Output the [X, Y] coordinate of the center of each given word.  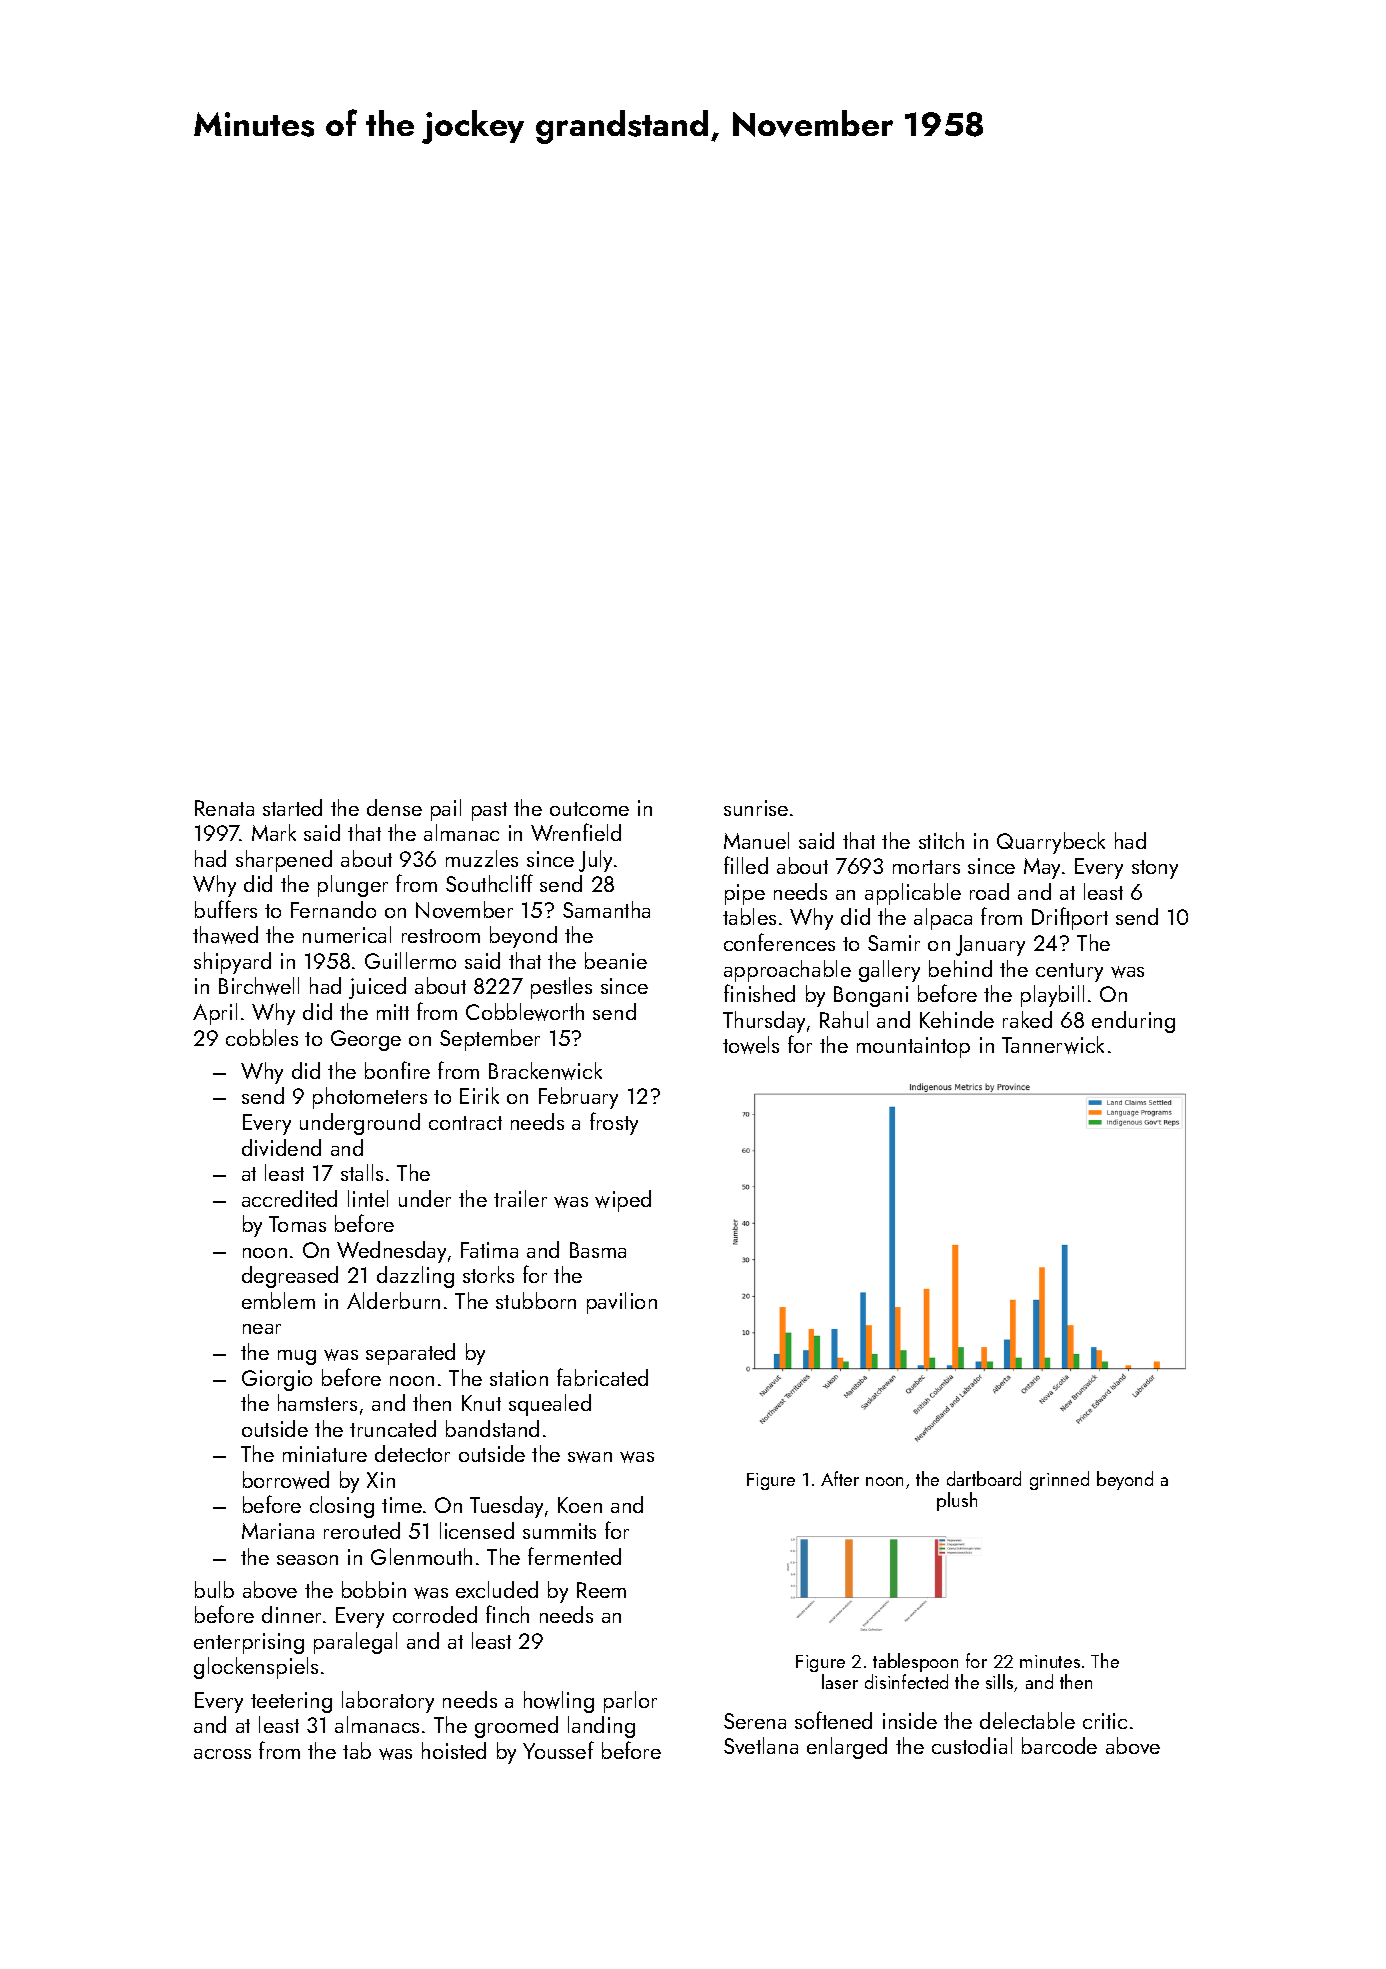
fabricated [602, 1377]
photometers [370, 1098]
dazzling [415, 1277]
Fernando [333, 909]
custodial [972, 1745]
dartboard [984, 1478]
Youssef [558, 1750]
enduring [1133, 1022]
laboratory [388, 1702]
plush [957, 1501]
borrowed [286, 1480]
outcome [589, 809]
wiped [623, 1201]
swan [590, 1457]
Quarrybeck [1051, 843]
